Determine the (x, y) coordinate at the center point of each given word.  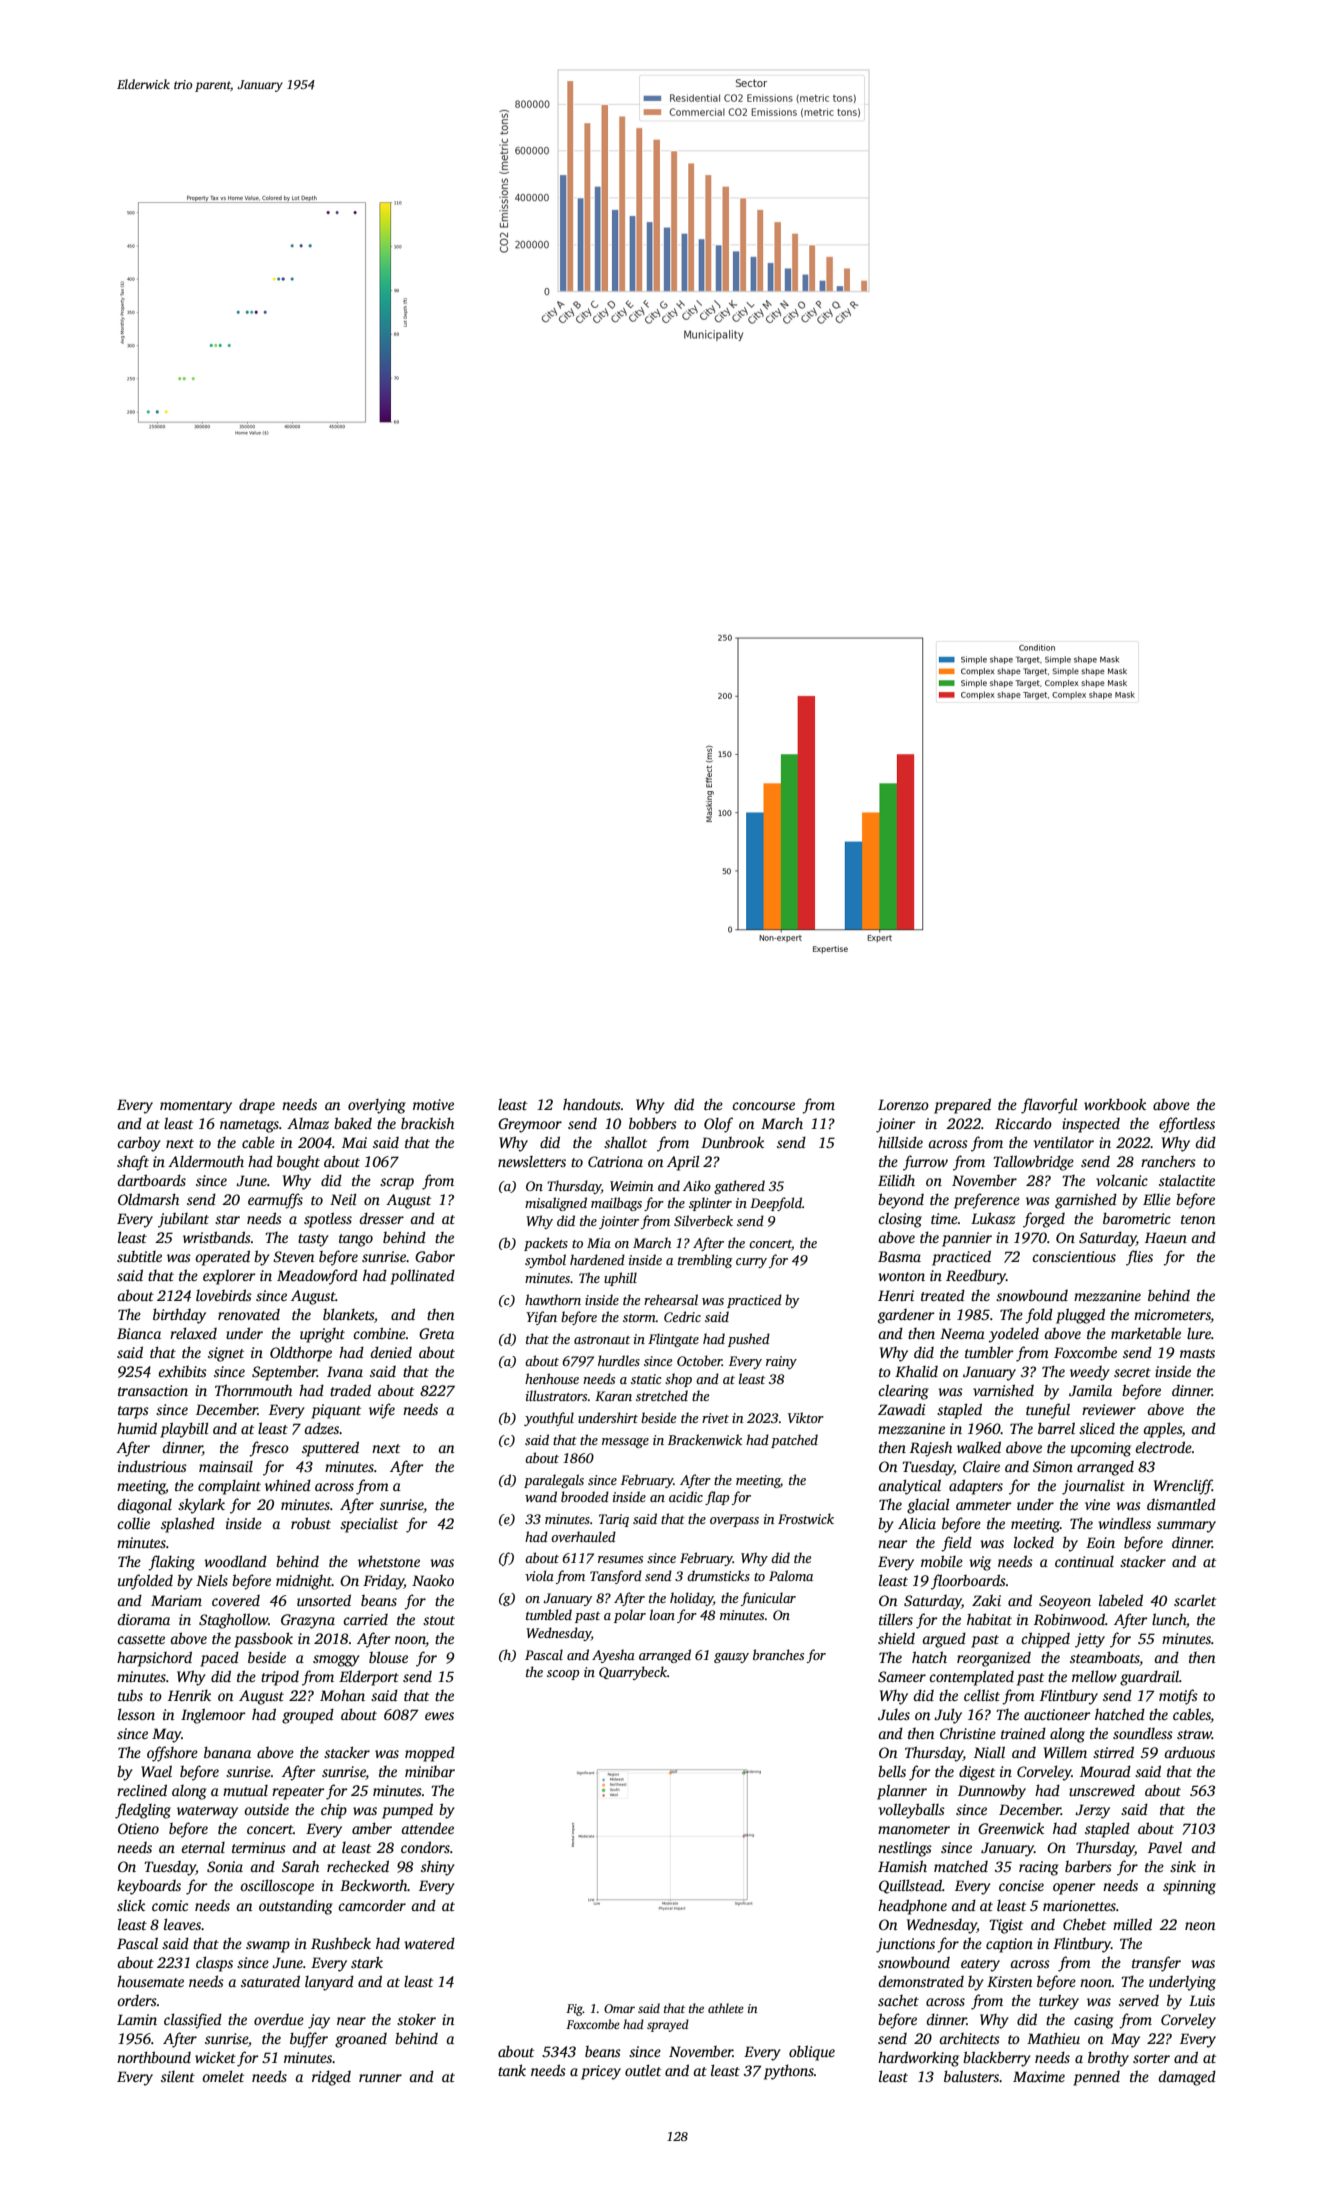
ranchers (1168, 1161)
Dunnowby (992, 1792)
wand (541, 1496)
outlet (643, 2070)
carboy (139, 1144)
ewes (439, 1716)
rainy (781, 1362)
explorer (229, 1277)
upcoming (1101, 1449)
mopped (430, 1754)
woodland (235, 1561)
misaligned (556, 1204)
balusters (972, 2076)
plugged (1080, 1316)
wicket (215, 2057)
